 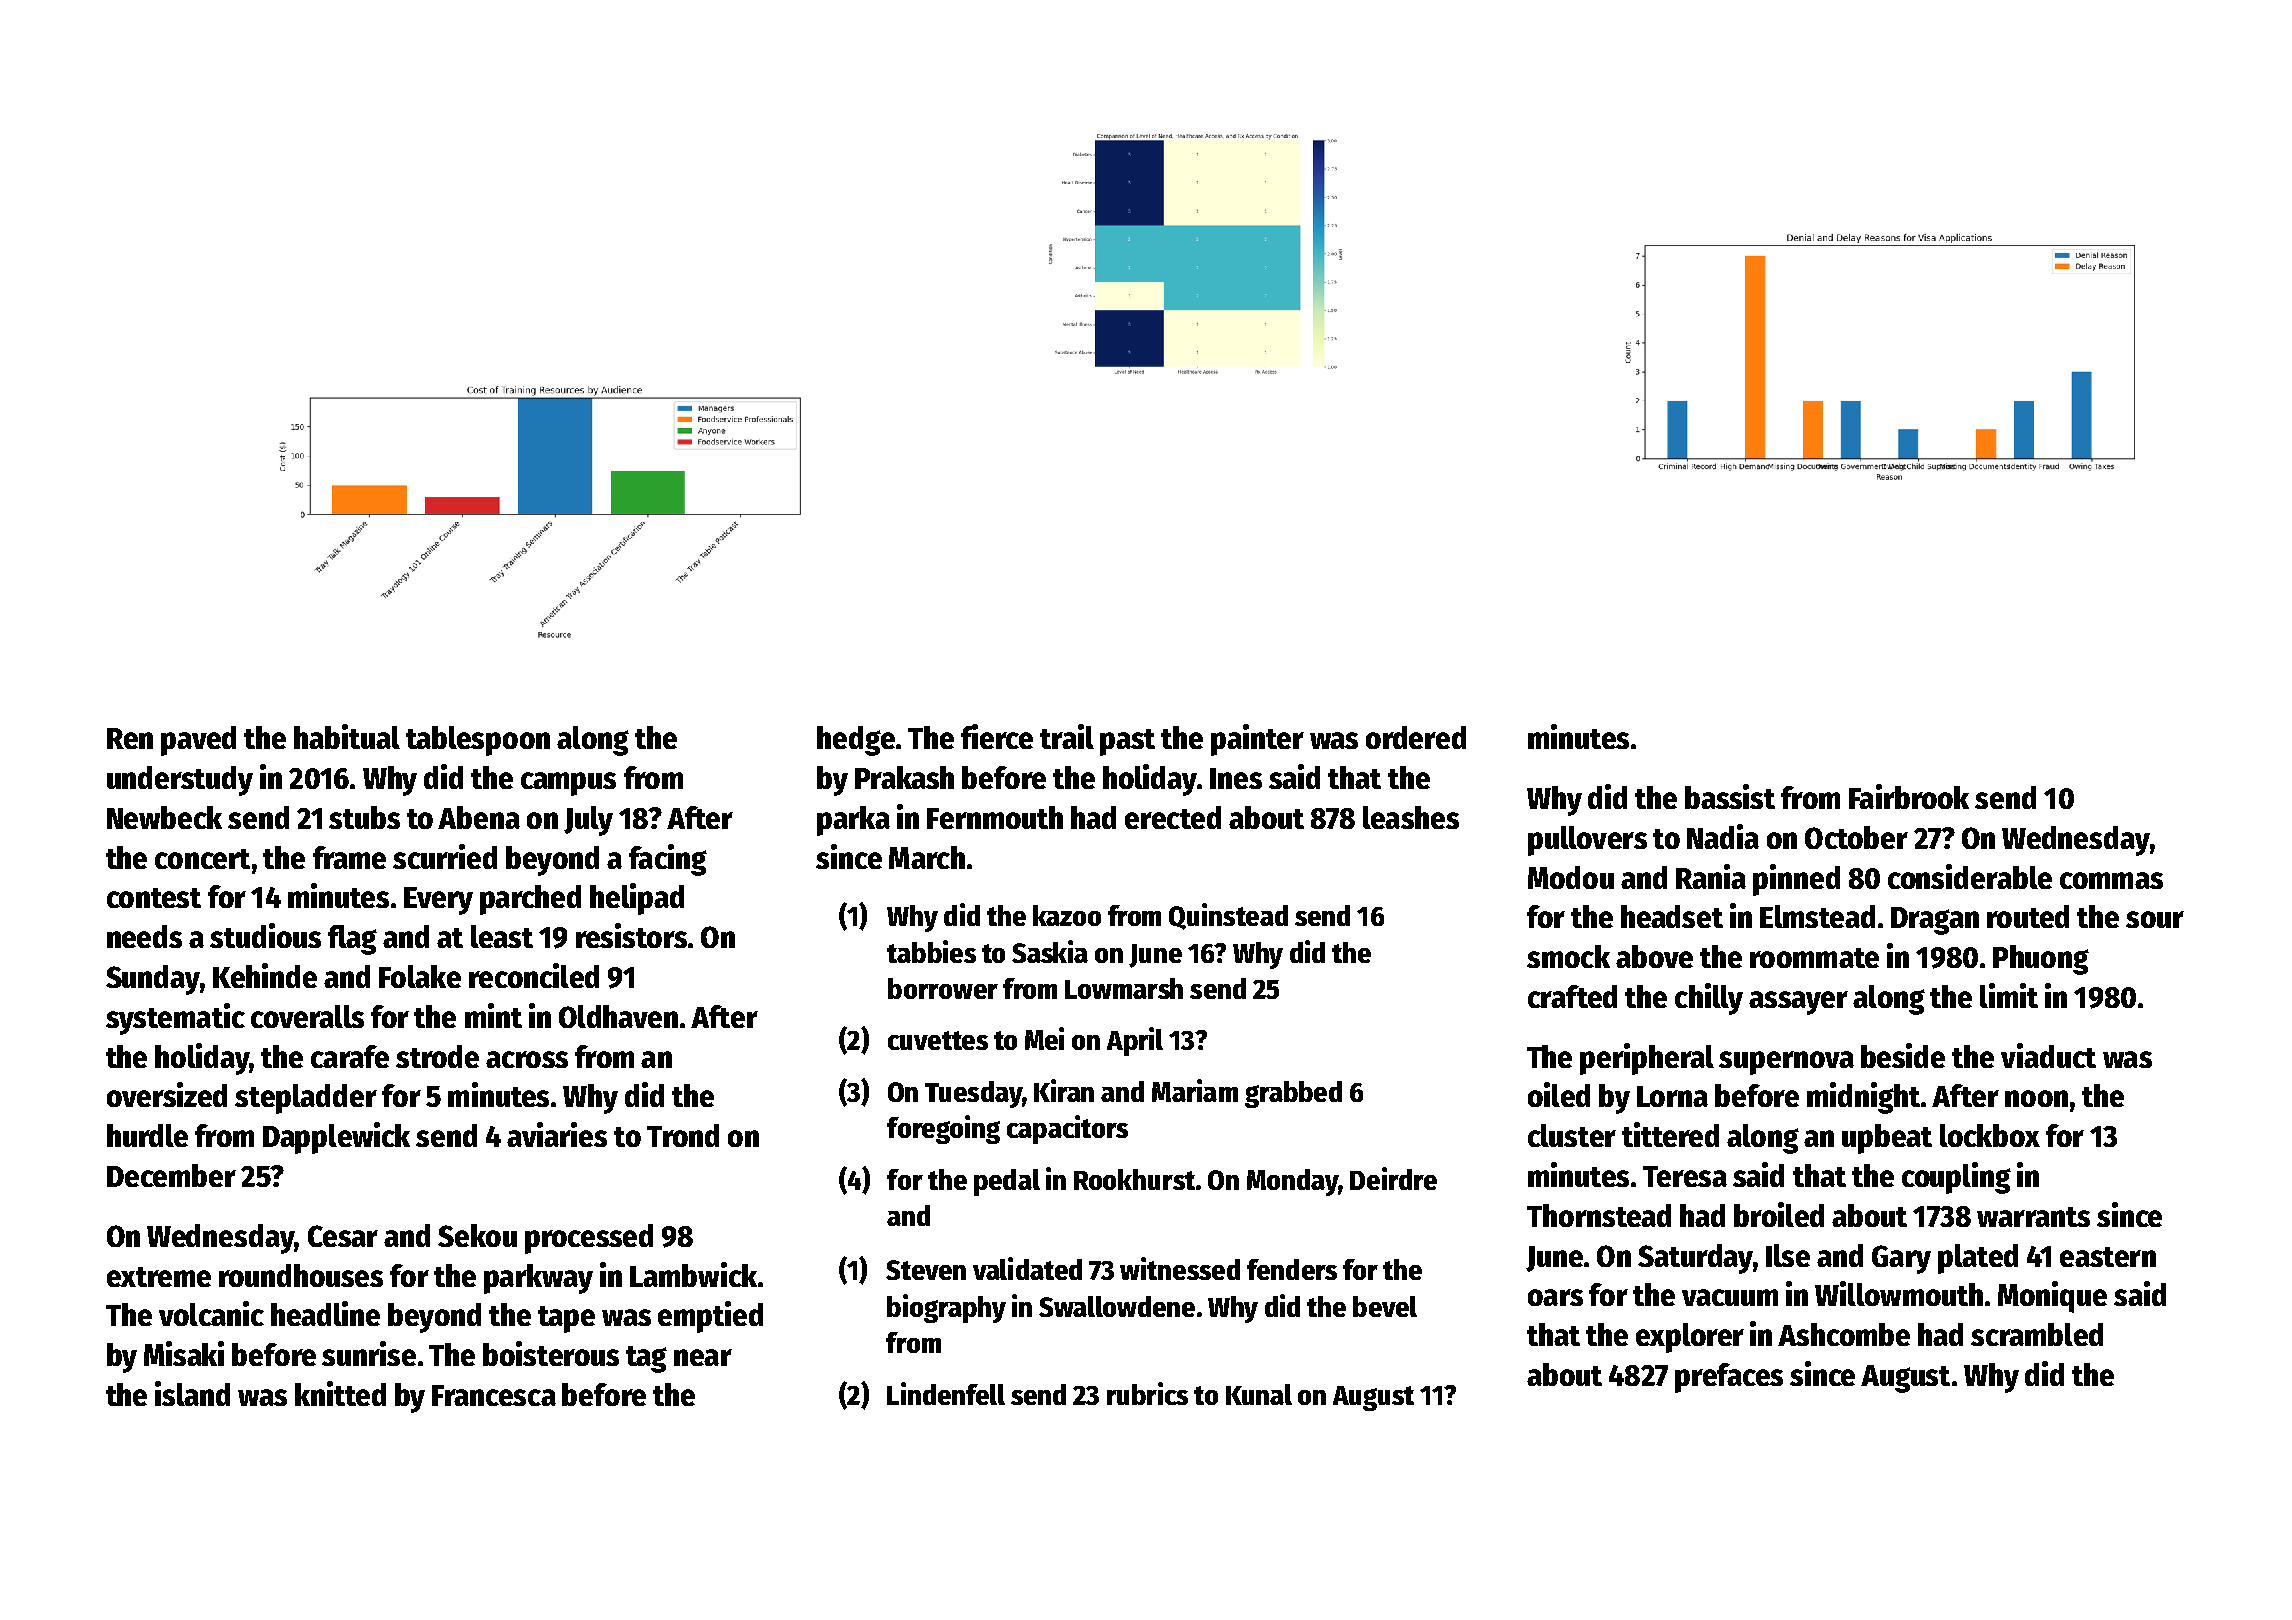 I want to click on Kunal, so click(x=1259, y=1394).
